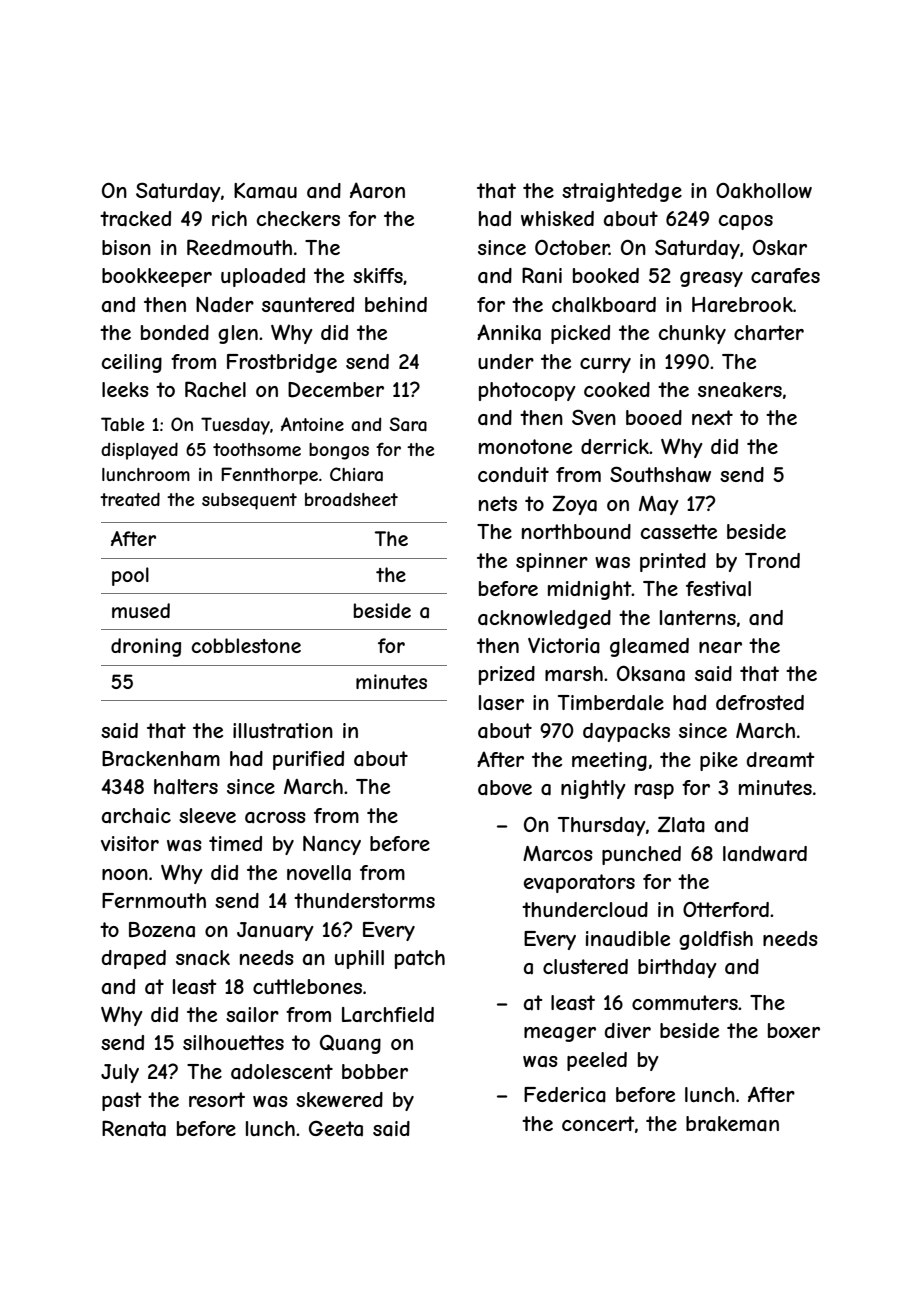 This image has width=924, height=1311. What do you see at coordinates (175, 332) in the image?
I see `bonded` at bounding box center [175, 332].
